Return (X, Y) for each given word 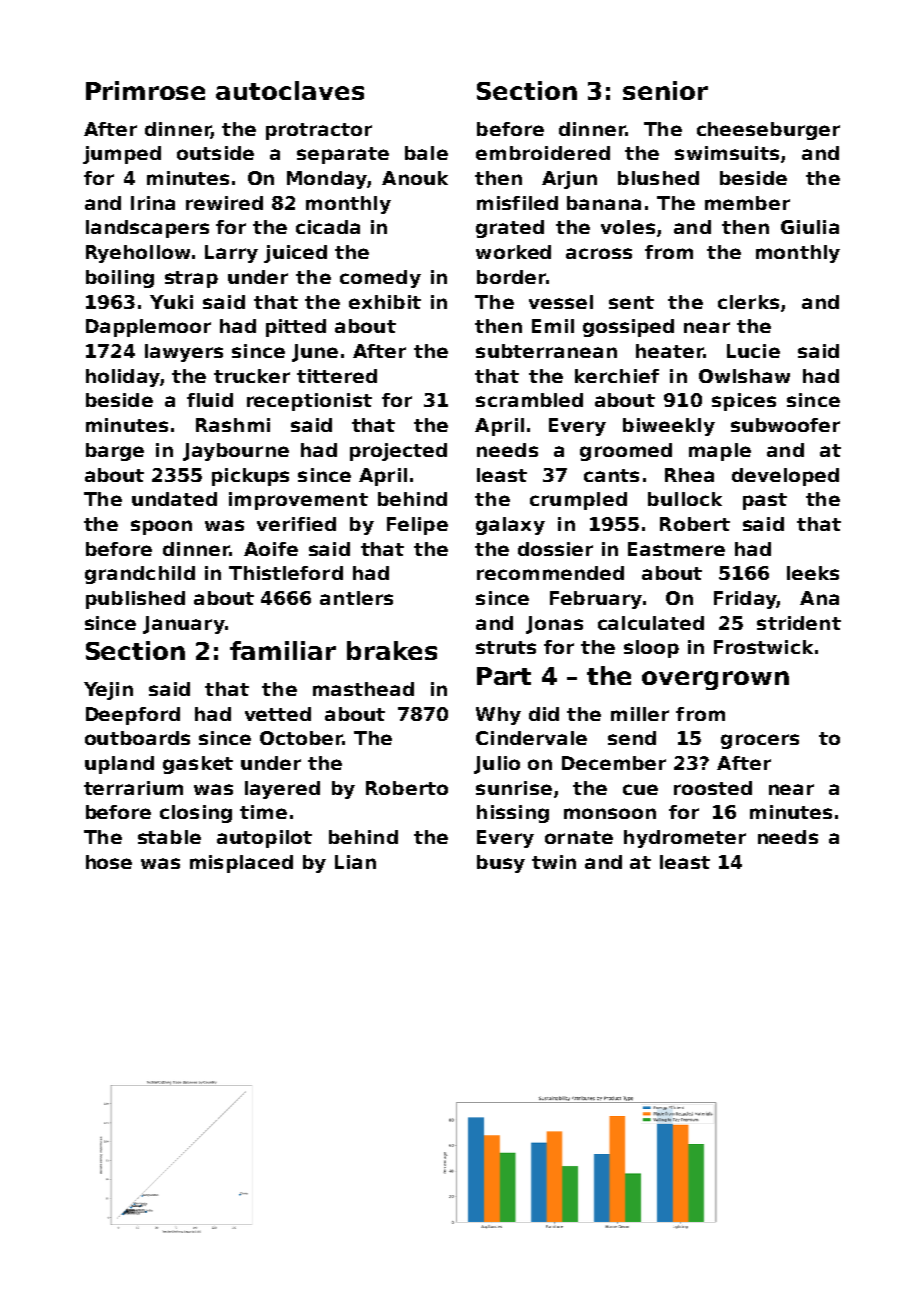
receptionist (309, 402)
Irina (153, 203)
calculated (651, 623)
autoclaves (290, 90)
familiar (283, 650)
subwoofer (785, 425)
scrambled (529, 400)
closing (196, 814)
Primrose (145, 90)
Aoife (271, 549)
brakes (392, 650)
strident (799, 623)
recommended (550, 573)
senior (665, 90)
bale (426, 153)
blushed (658, 178)
